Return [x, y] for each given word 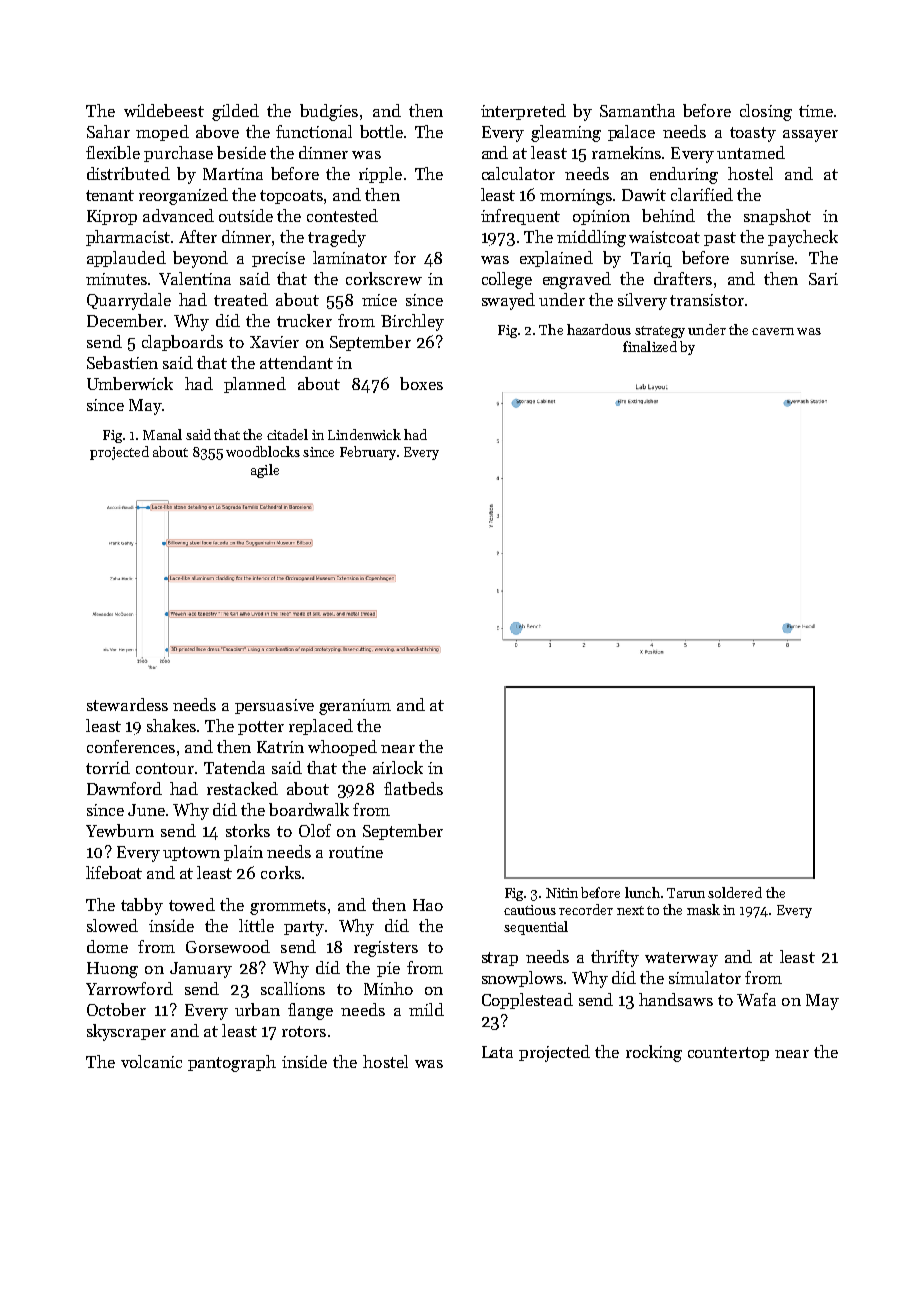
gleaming [566, 133]
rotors [304, 1031]
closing [766, 112]
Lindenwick [364, 434]
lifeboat [114, 872]
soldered [735, 892]
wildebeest [164, 110]
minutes [116, 279]
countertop [728, 1054]
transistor [707, 300]
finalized [650, 346]
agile [265, 471]
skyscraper [126, 1032]
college [507, 280]
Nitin [562, 893]
